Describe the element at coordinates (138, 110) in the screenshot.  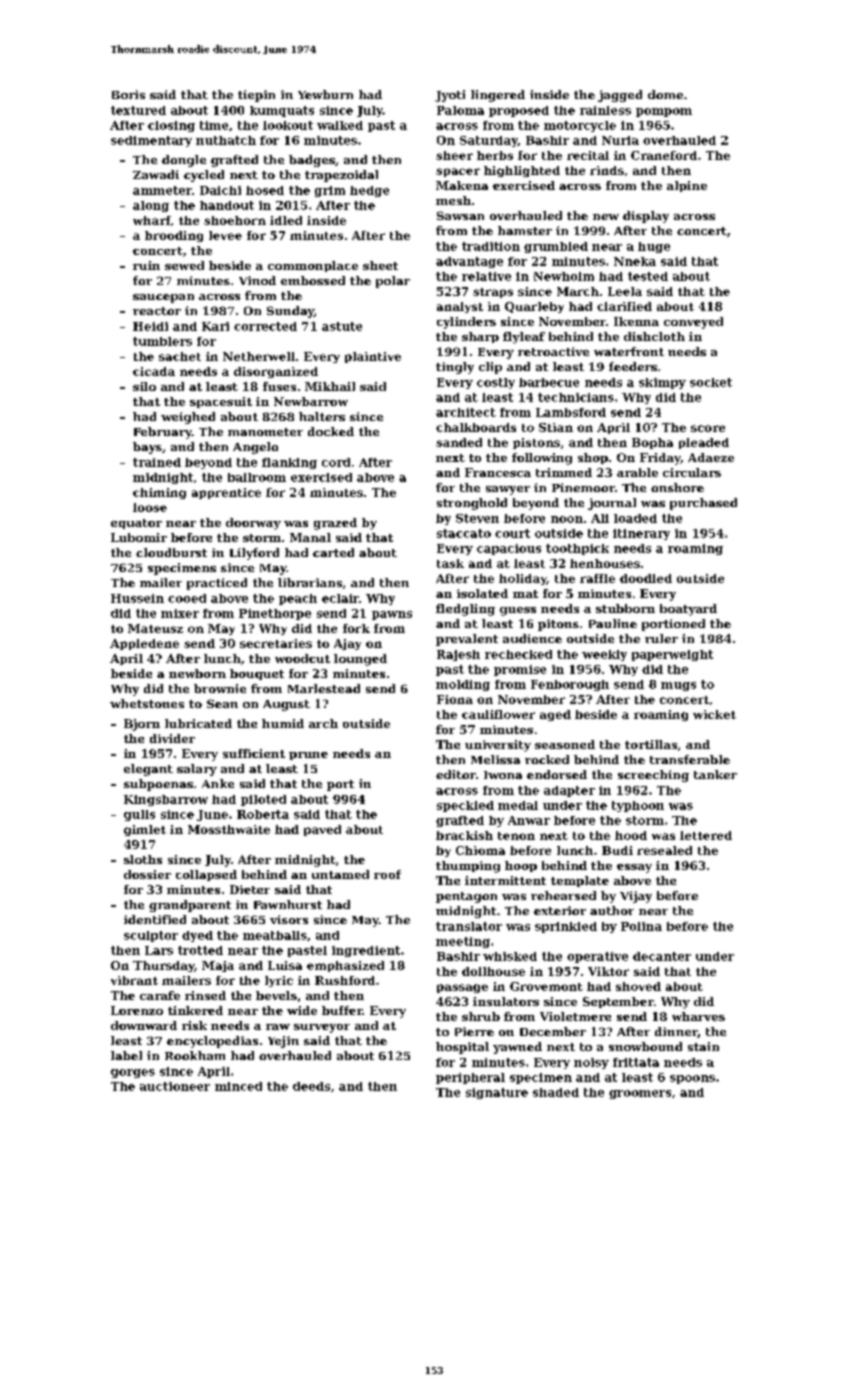
I see `textured` at that location.
